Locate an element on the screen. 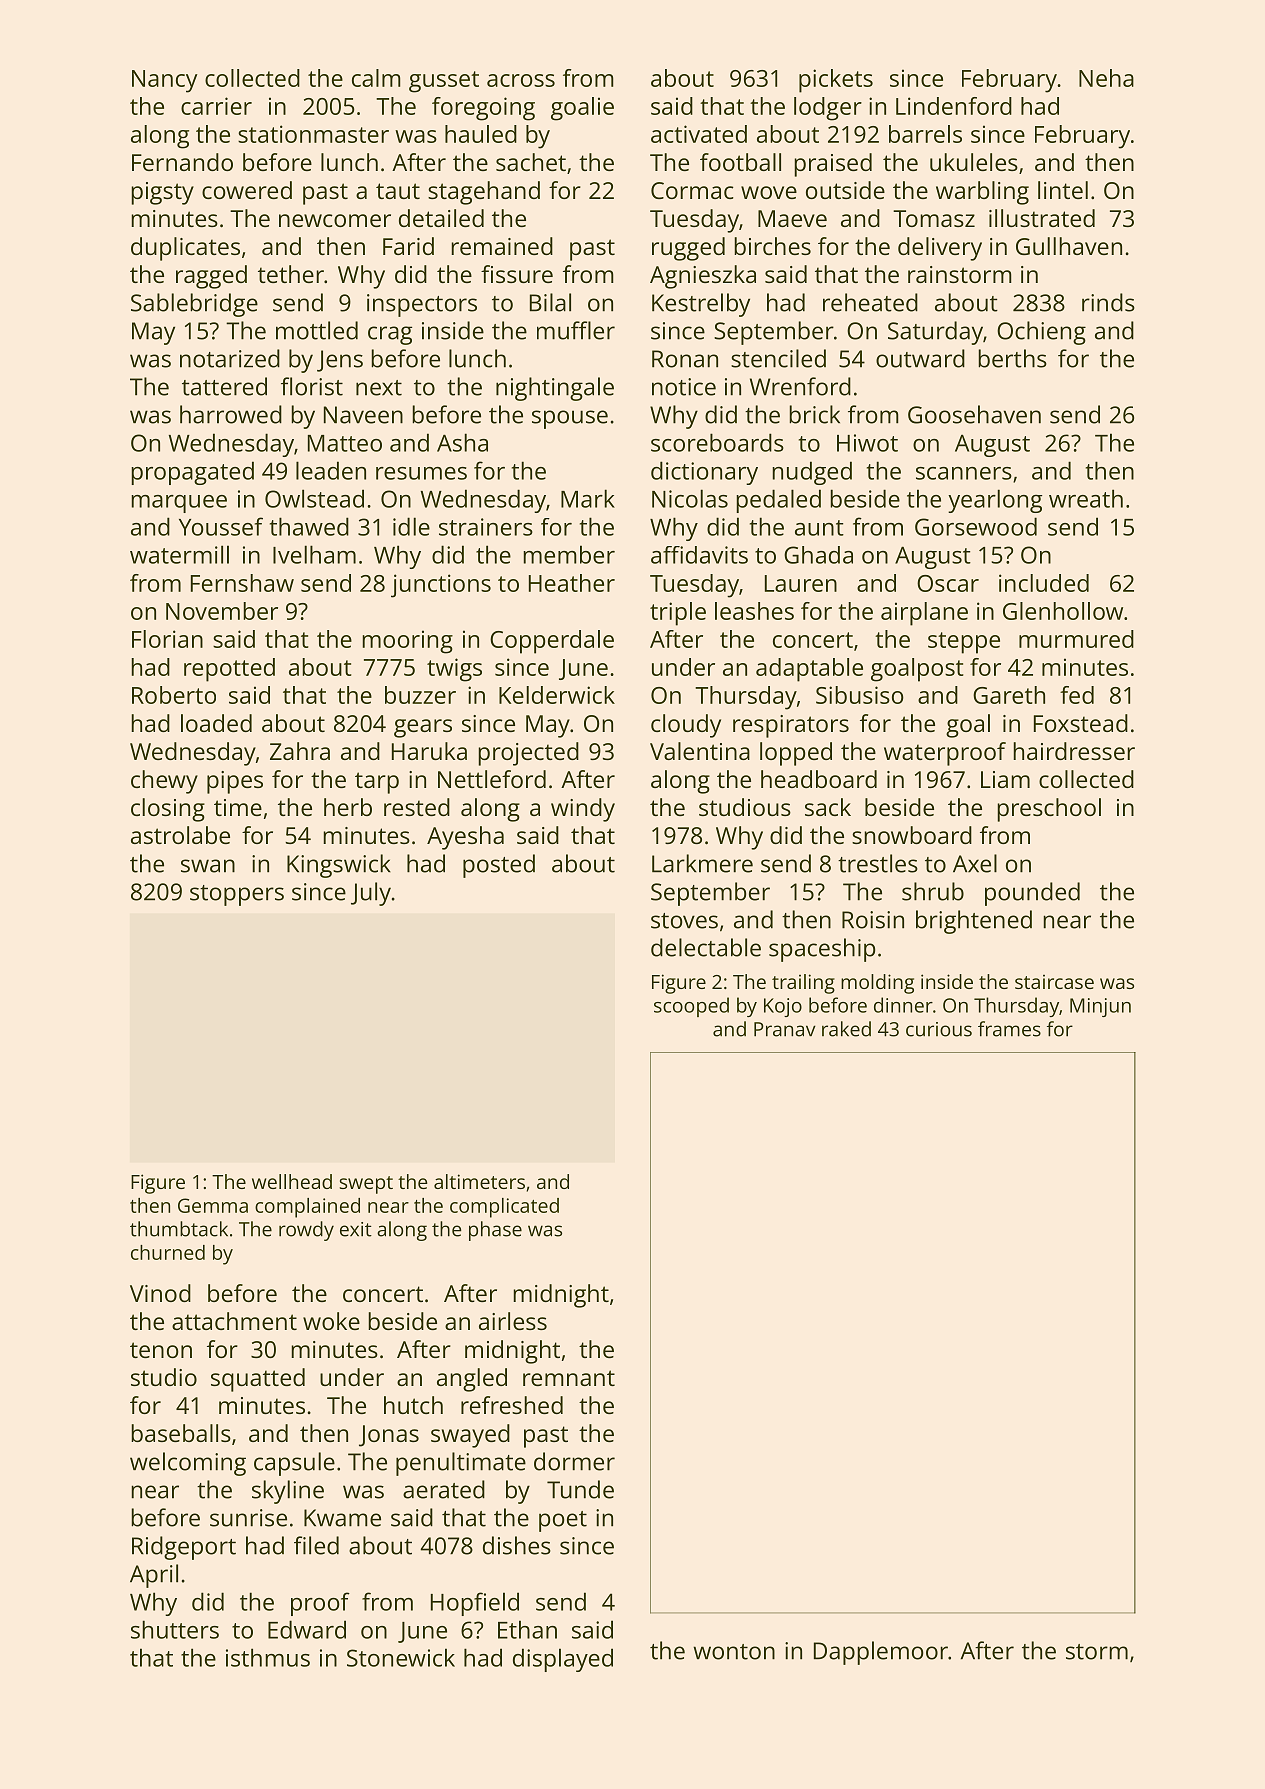 The height and width of the screenshot is (1789, 1265). Neha is located at coordinates (1106, 78).
